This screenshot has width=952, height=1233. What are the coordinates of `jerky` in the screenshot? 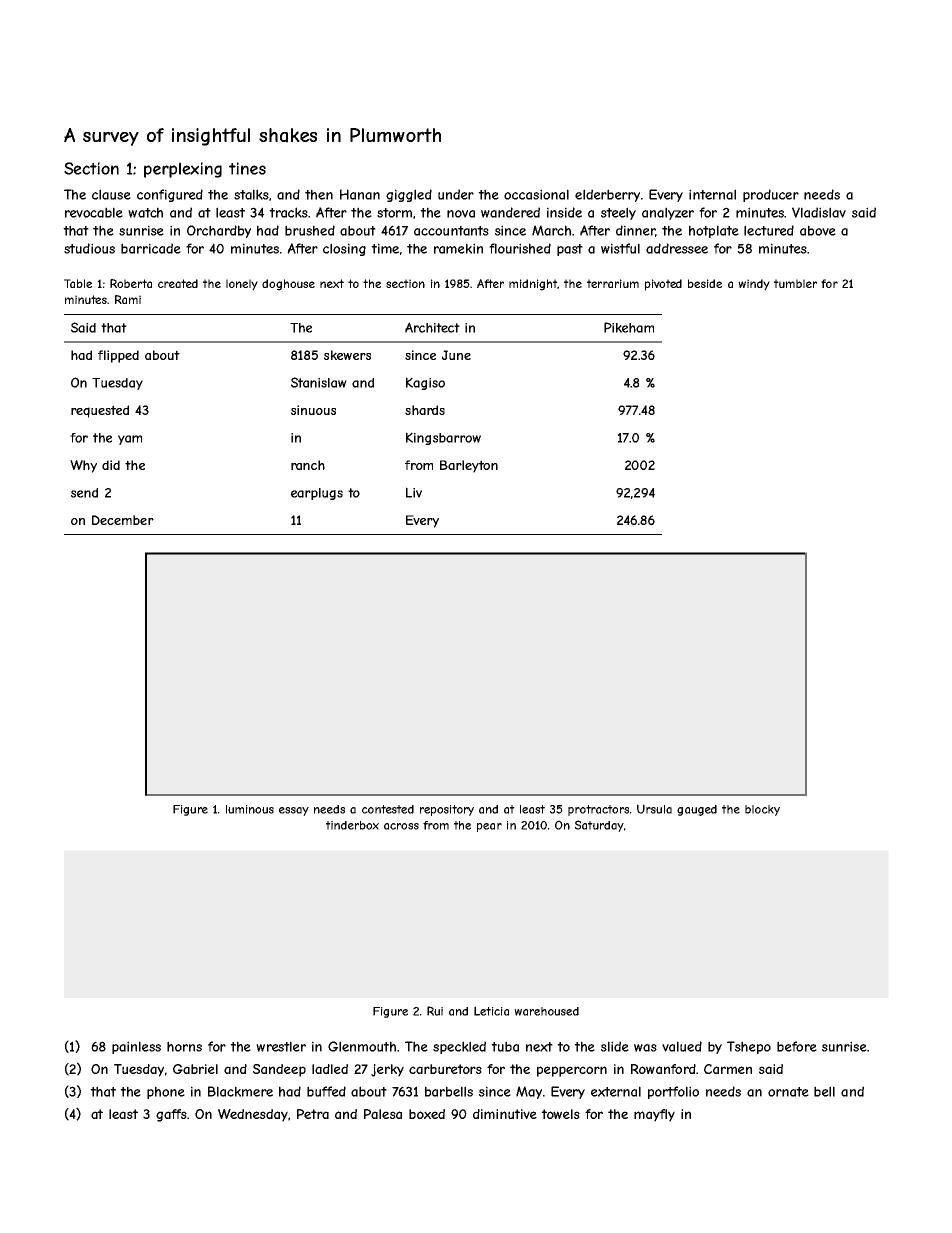 It's located at (387, 1070).
